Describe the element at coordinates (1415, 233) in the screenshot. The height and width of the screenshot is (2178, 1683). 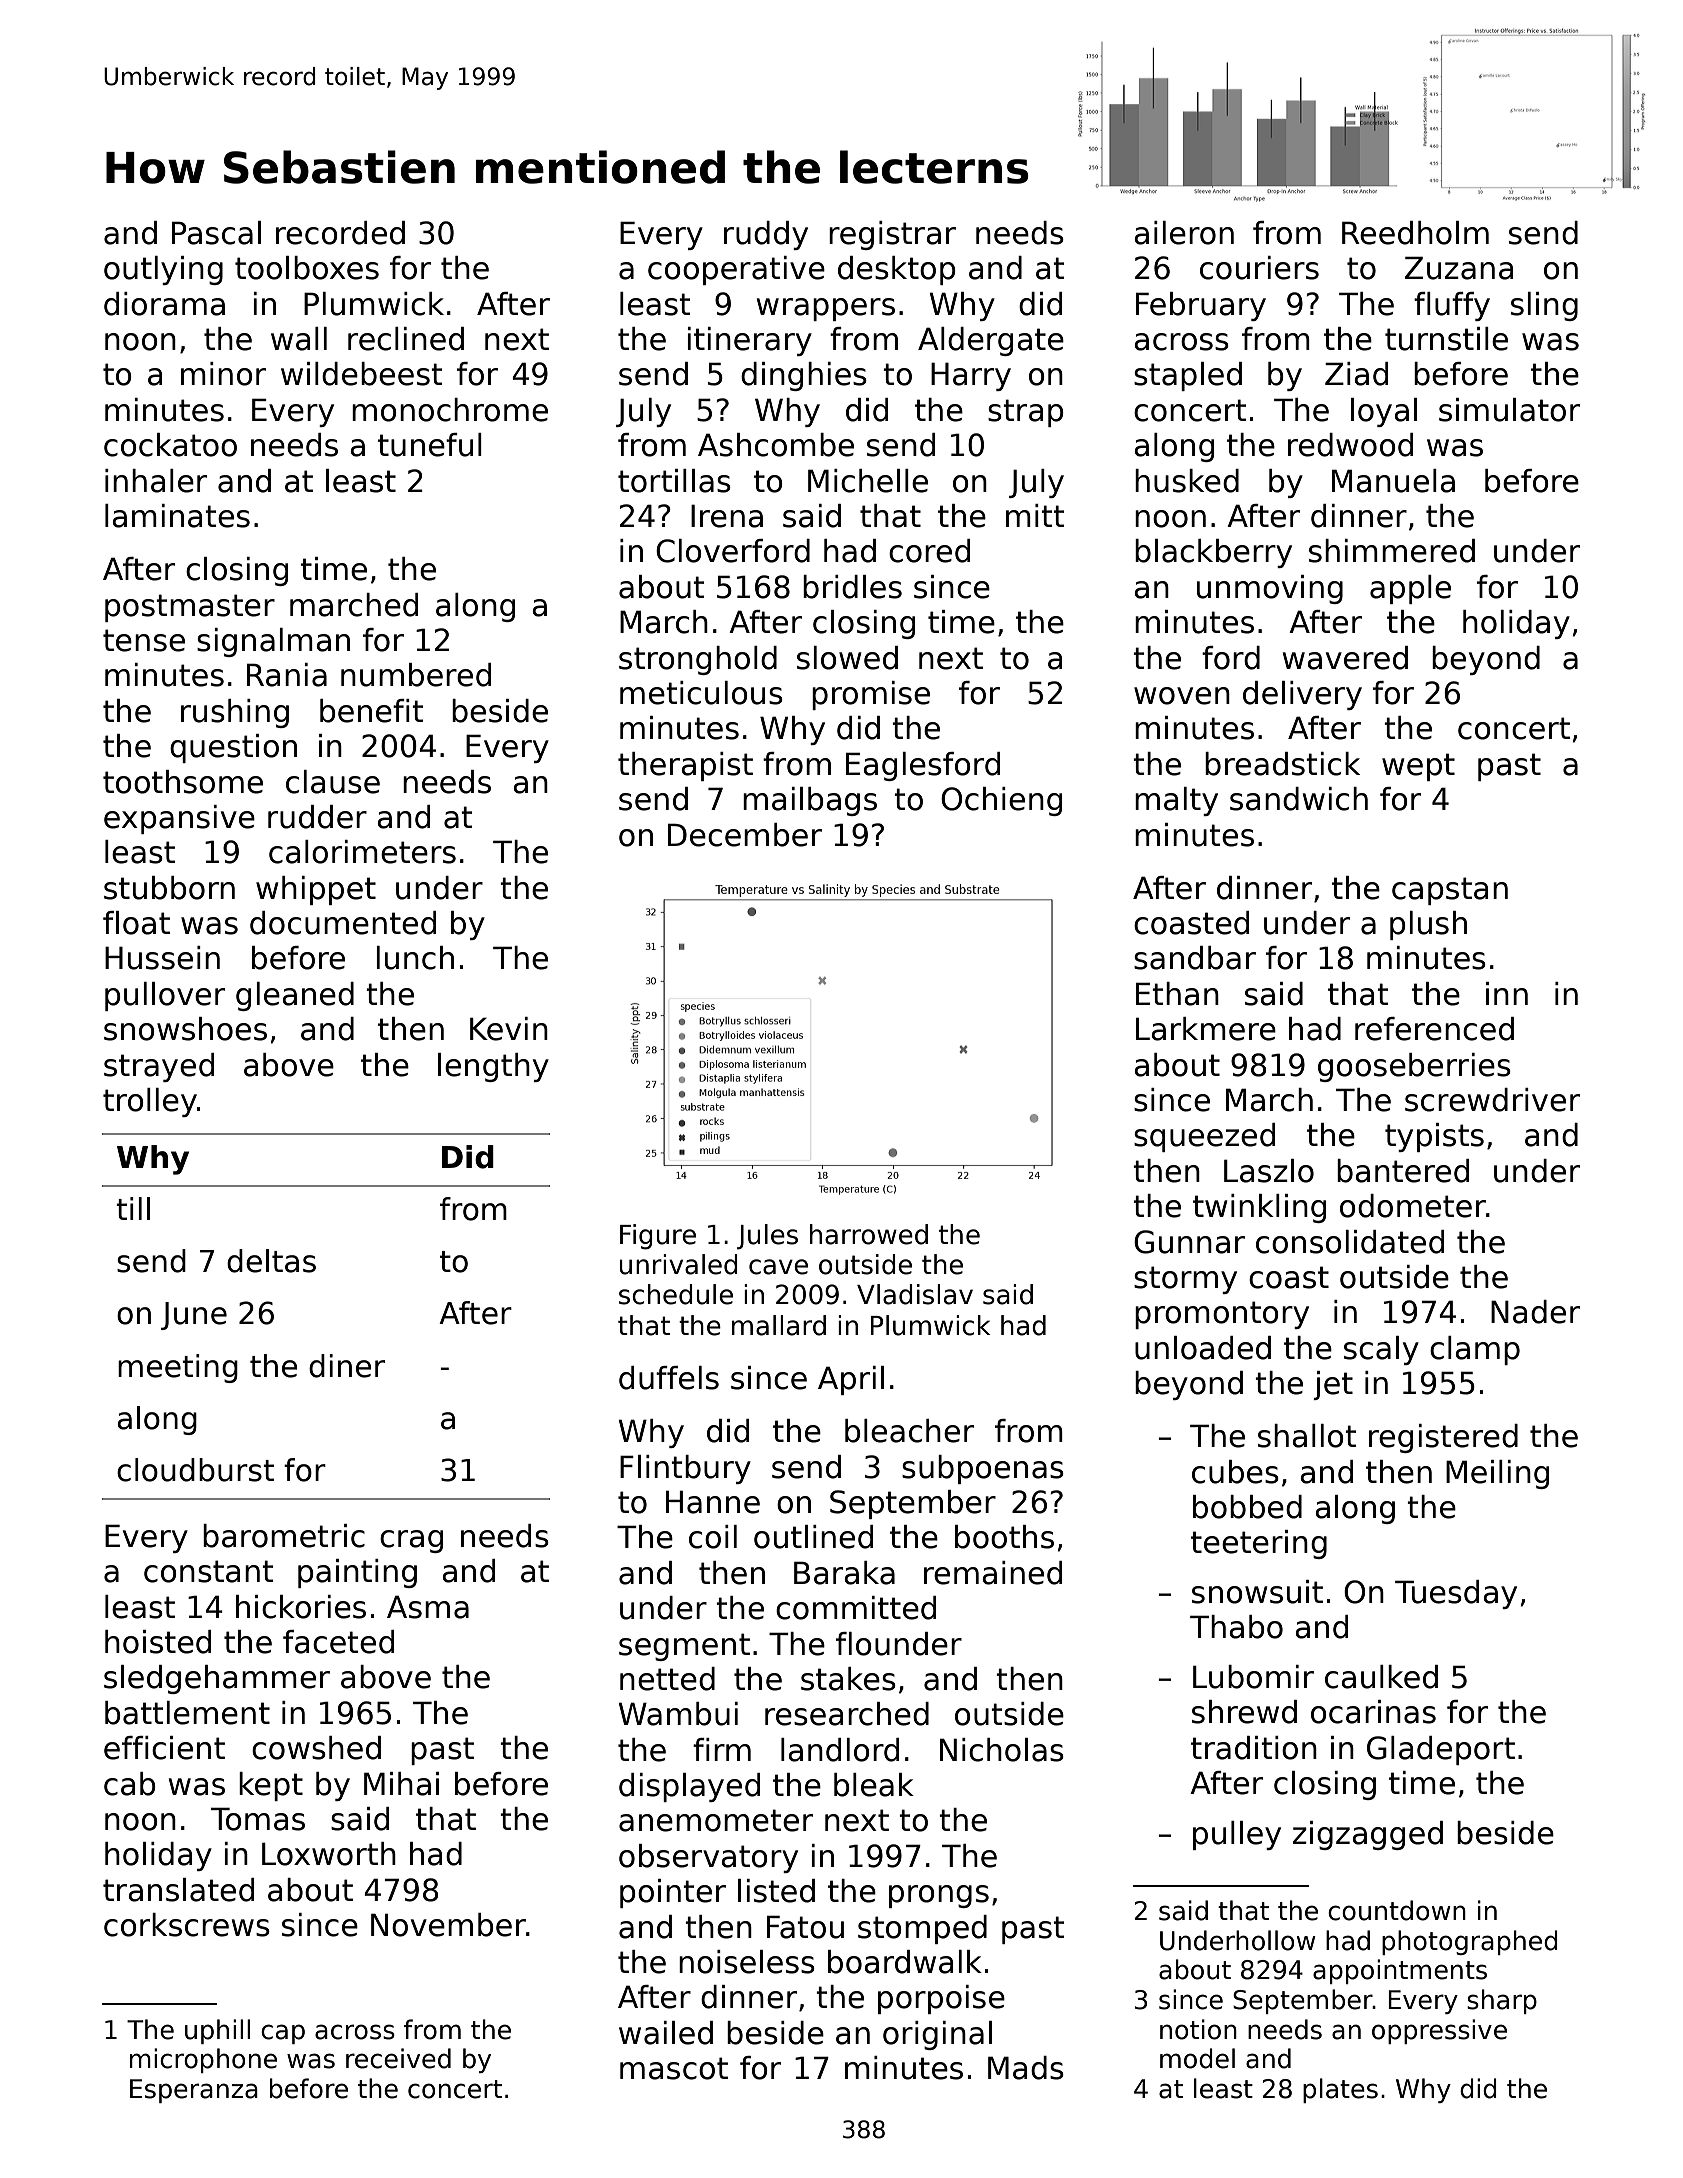
I see `Reedholm` at that location.
